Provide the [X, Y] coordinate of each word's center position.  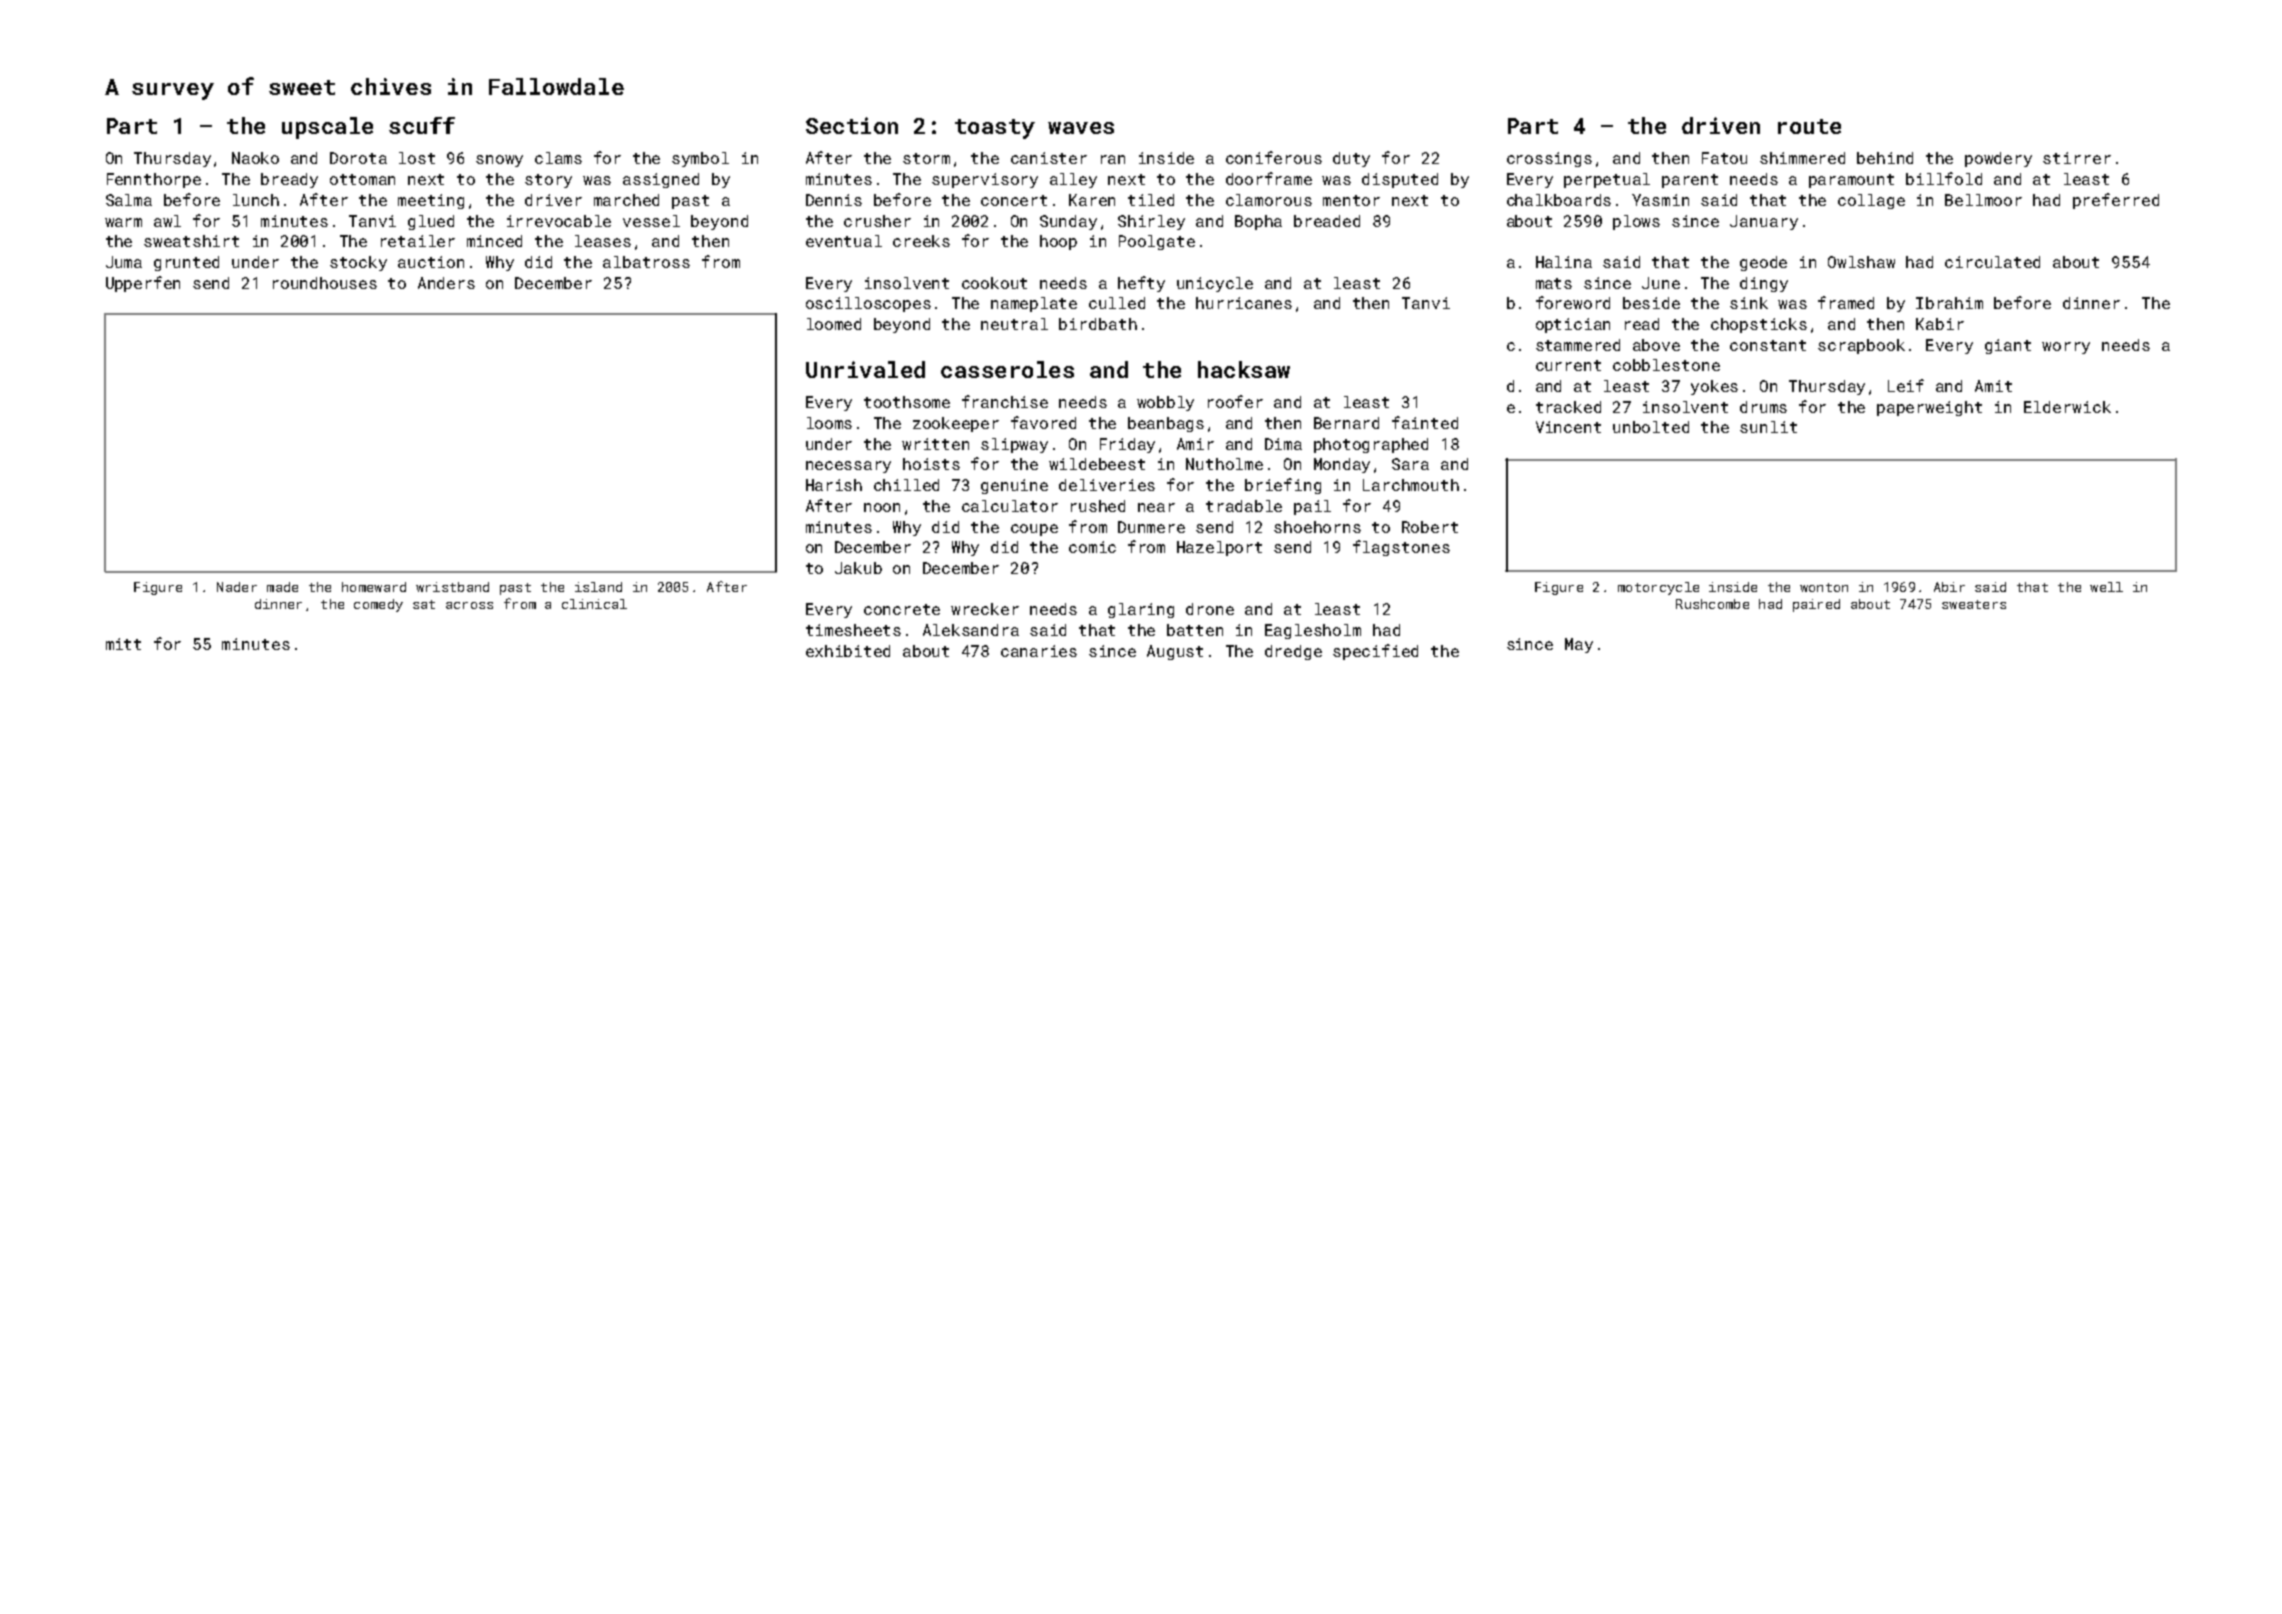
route [1809, 126]
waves [1081, 128]
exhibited [848, 651]
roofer [1235, 401]
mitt [123, 644]
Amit [1993, 386]
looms [829, 423]
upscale [327, 128]
